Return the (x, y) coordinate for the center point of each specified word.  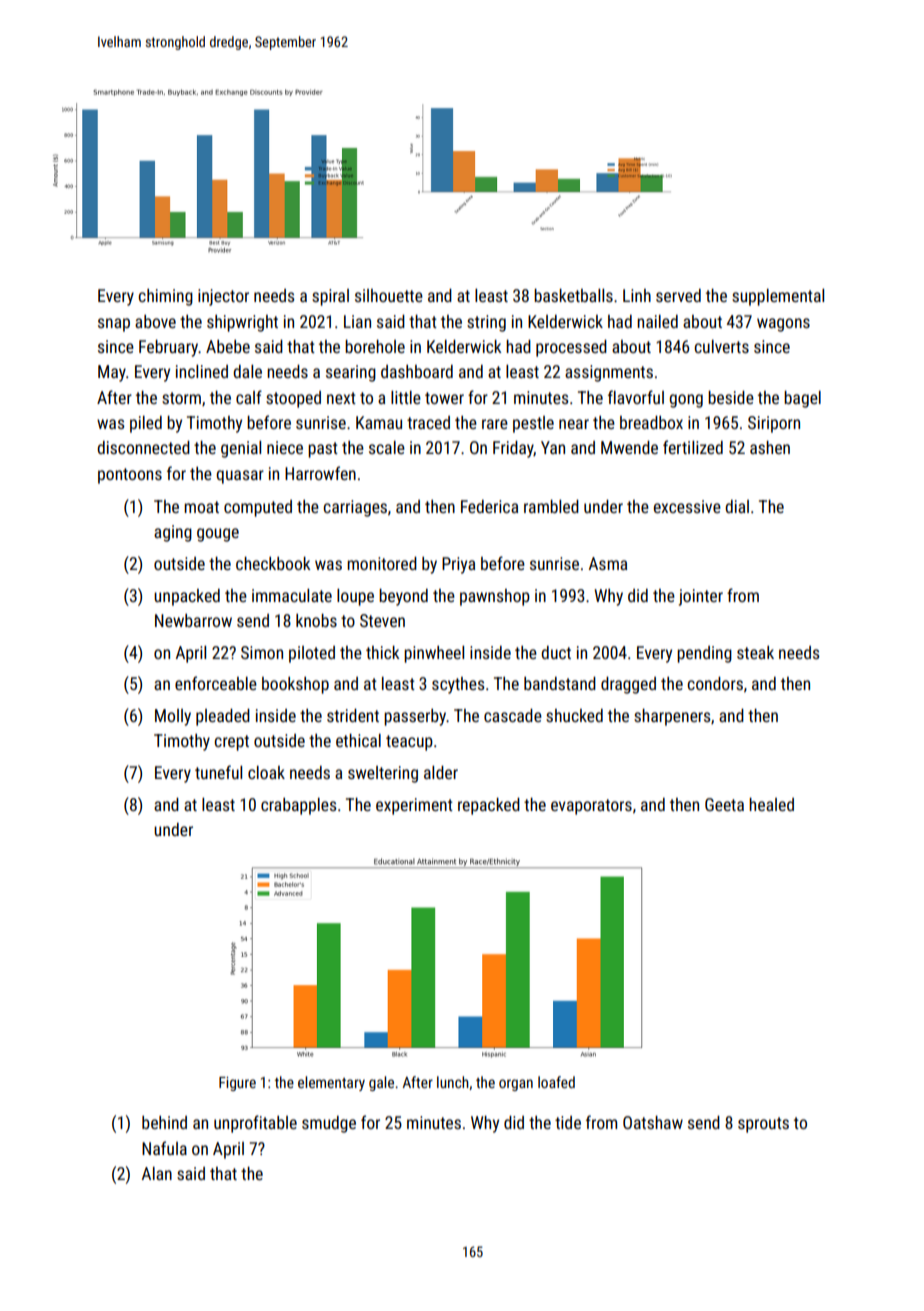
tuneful (218, 772)
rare (495, 424)
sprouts (763, 1125)
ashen (770, 447)
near (574, 424)
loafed (556, 1082)
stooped (293, 399)
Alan (157, 1173)
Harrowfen (320, 473)
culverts (721, 346)
